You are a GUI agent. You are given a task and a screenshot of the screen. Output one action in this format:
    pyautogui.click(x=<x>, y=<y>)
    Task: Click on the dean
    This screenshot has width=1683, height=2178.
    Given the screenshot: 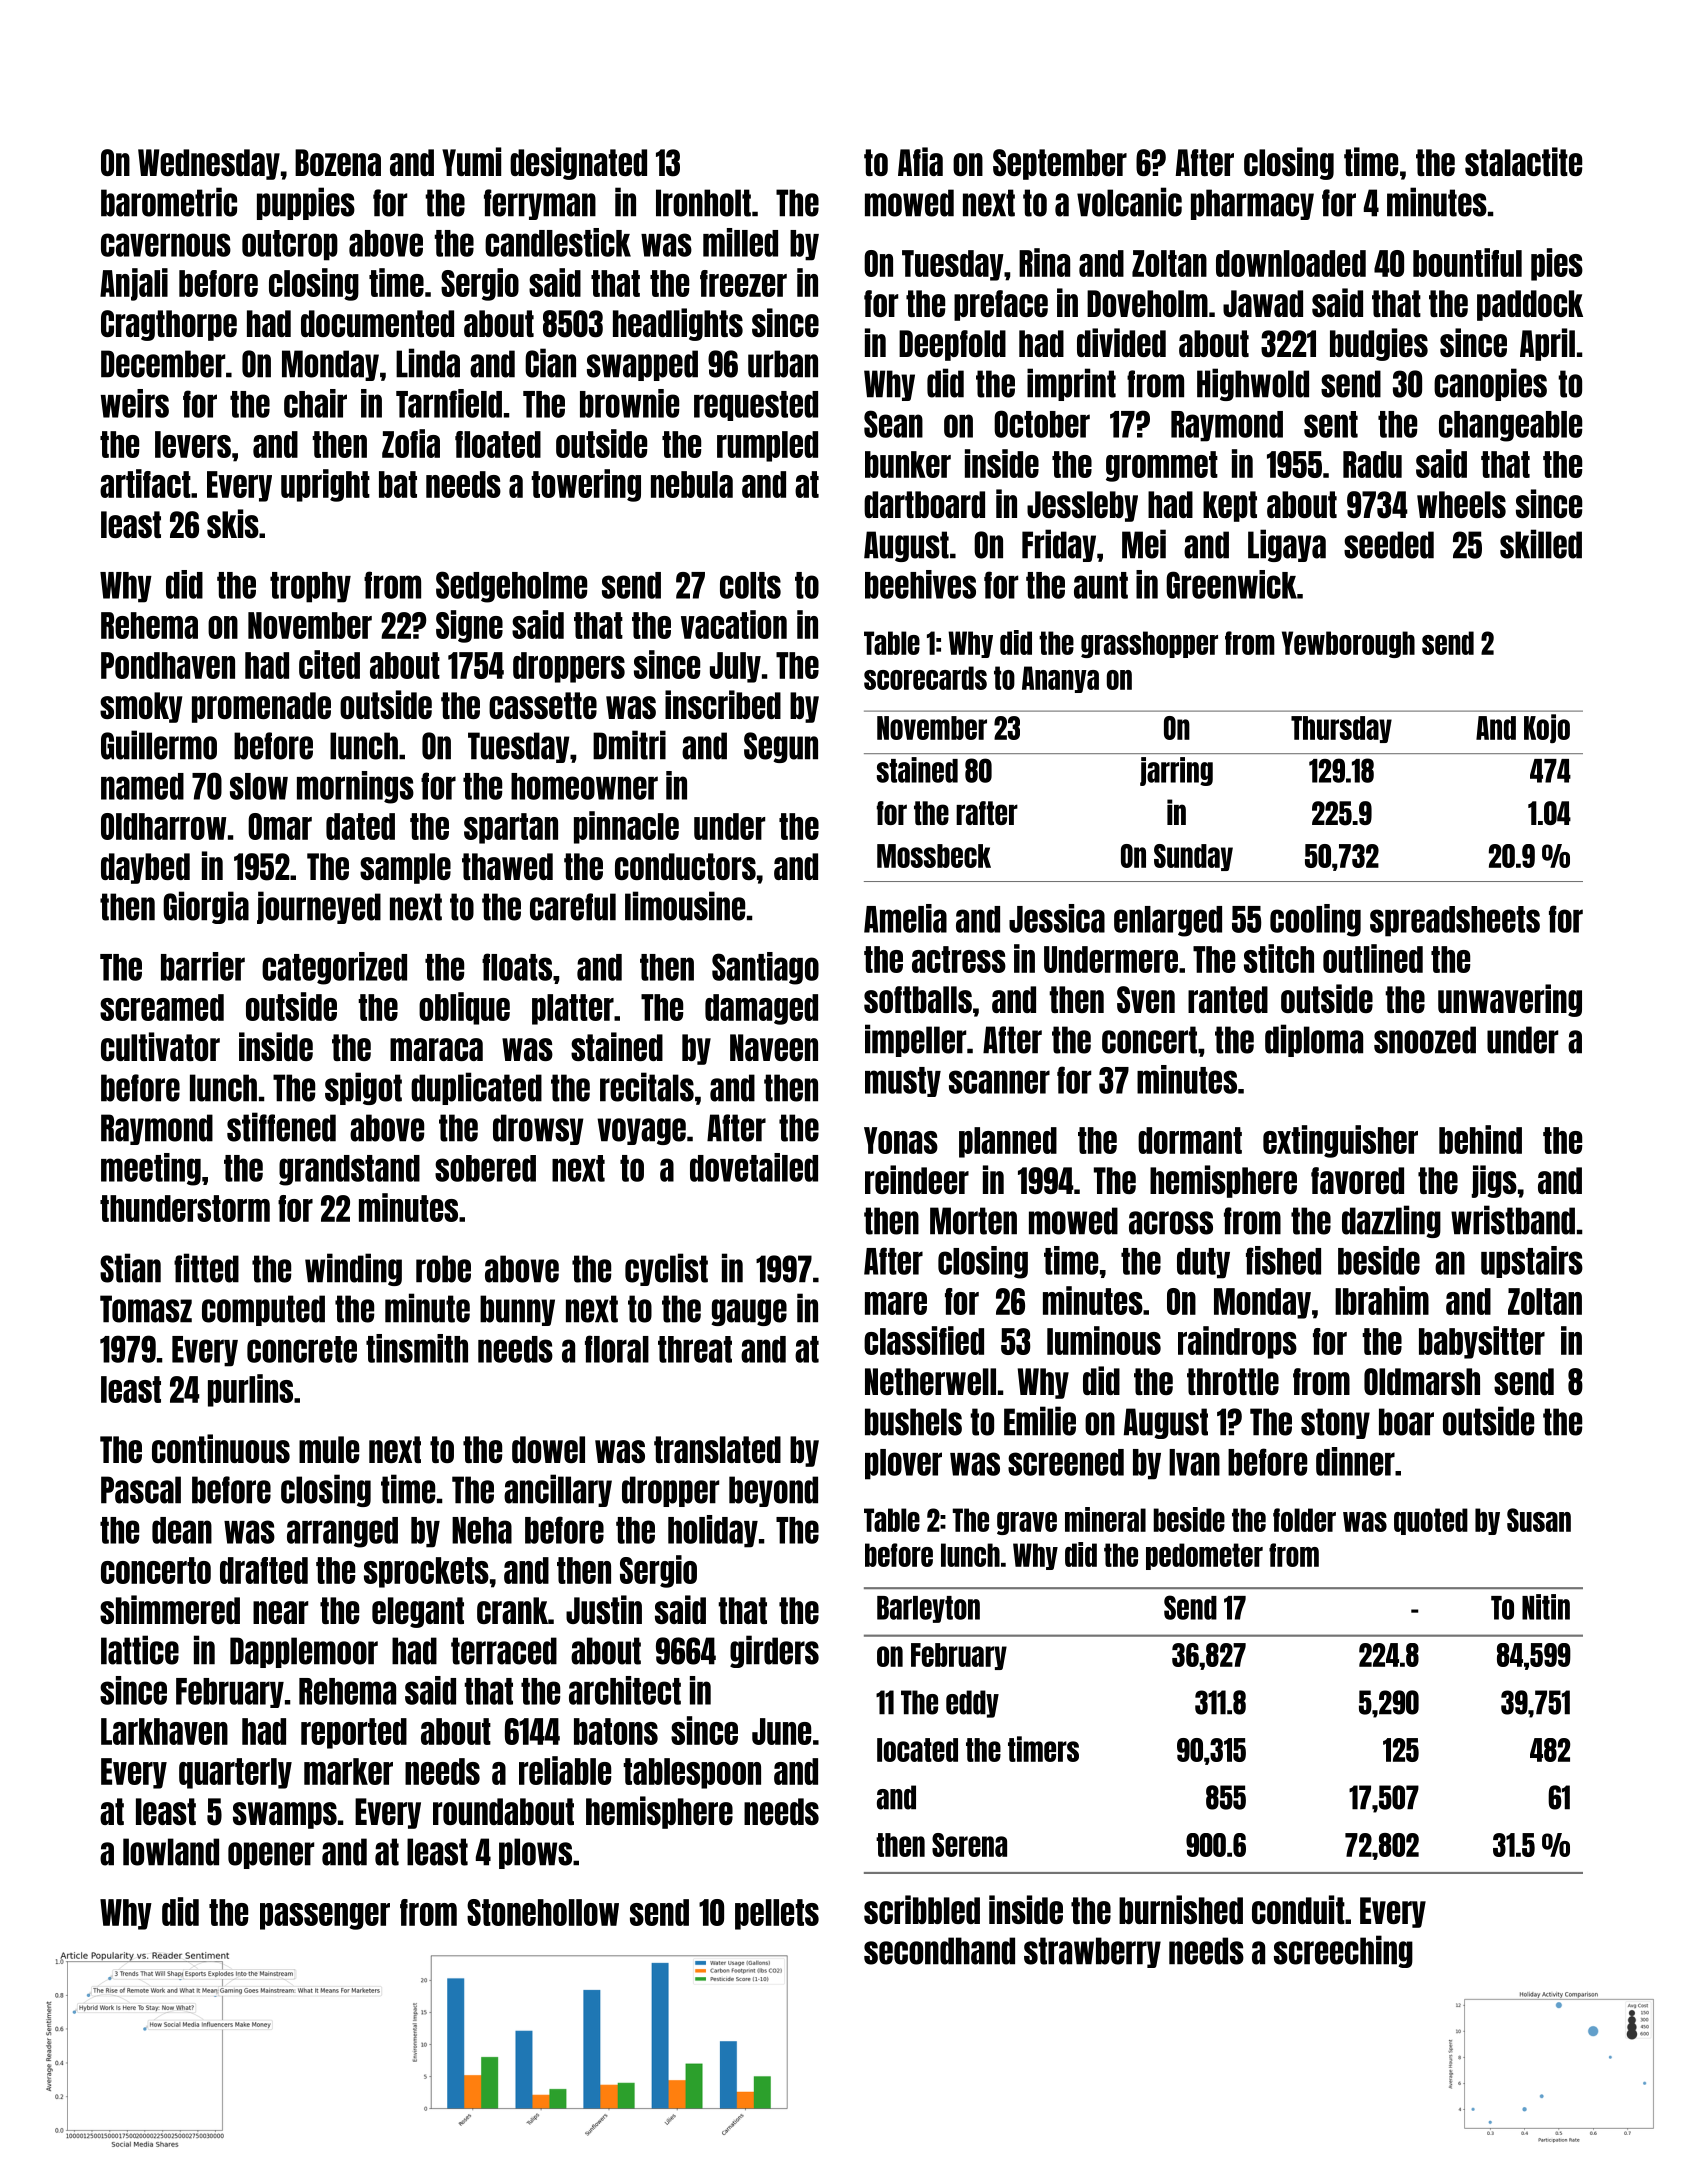 What is the action you would take?
    pyautogui.click(x=182, y=1530)
